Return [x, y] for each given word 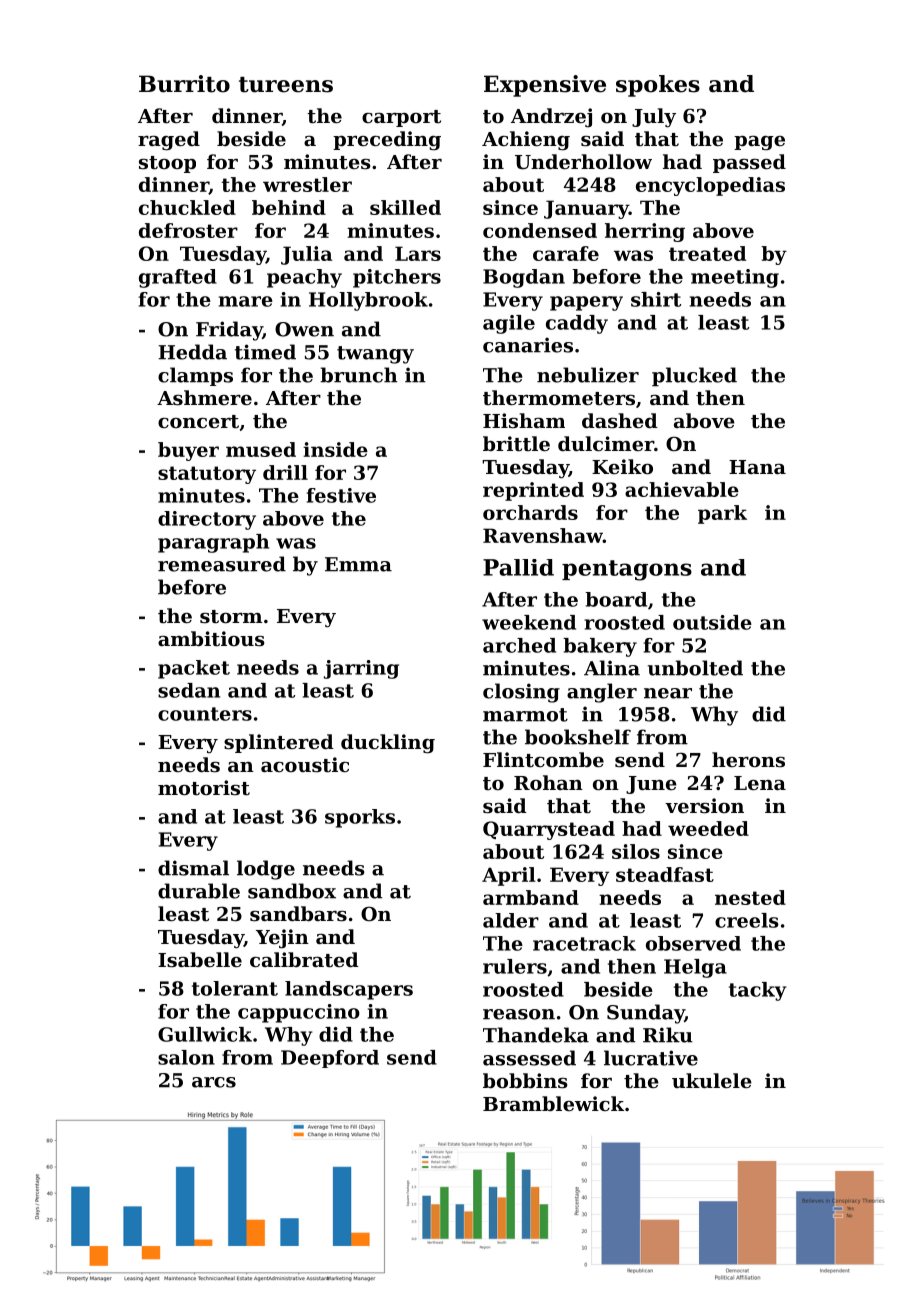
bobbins [525, 1081]
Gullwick [205, 1034]
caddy [577, 324]
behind [289, 207]
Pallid [518, 567]
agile [509, 324]
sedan [189, 690]
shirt [656, 299]
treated [707, 253]
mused [261, 449]
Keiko [622, 466]
